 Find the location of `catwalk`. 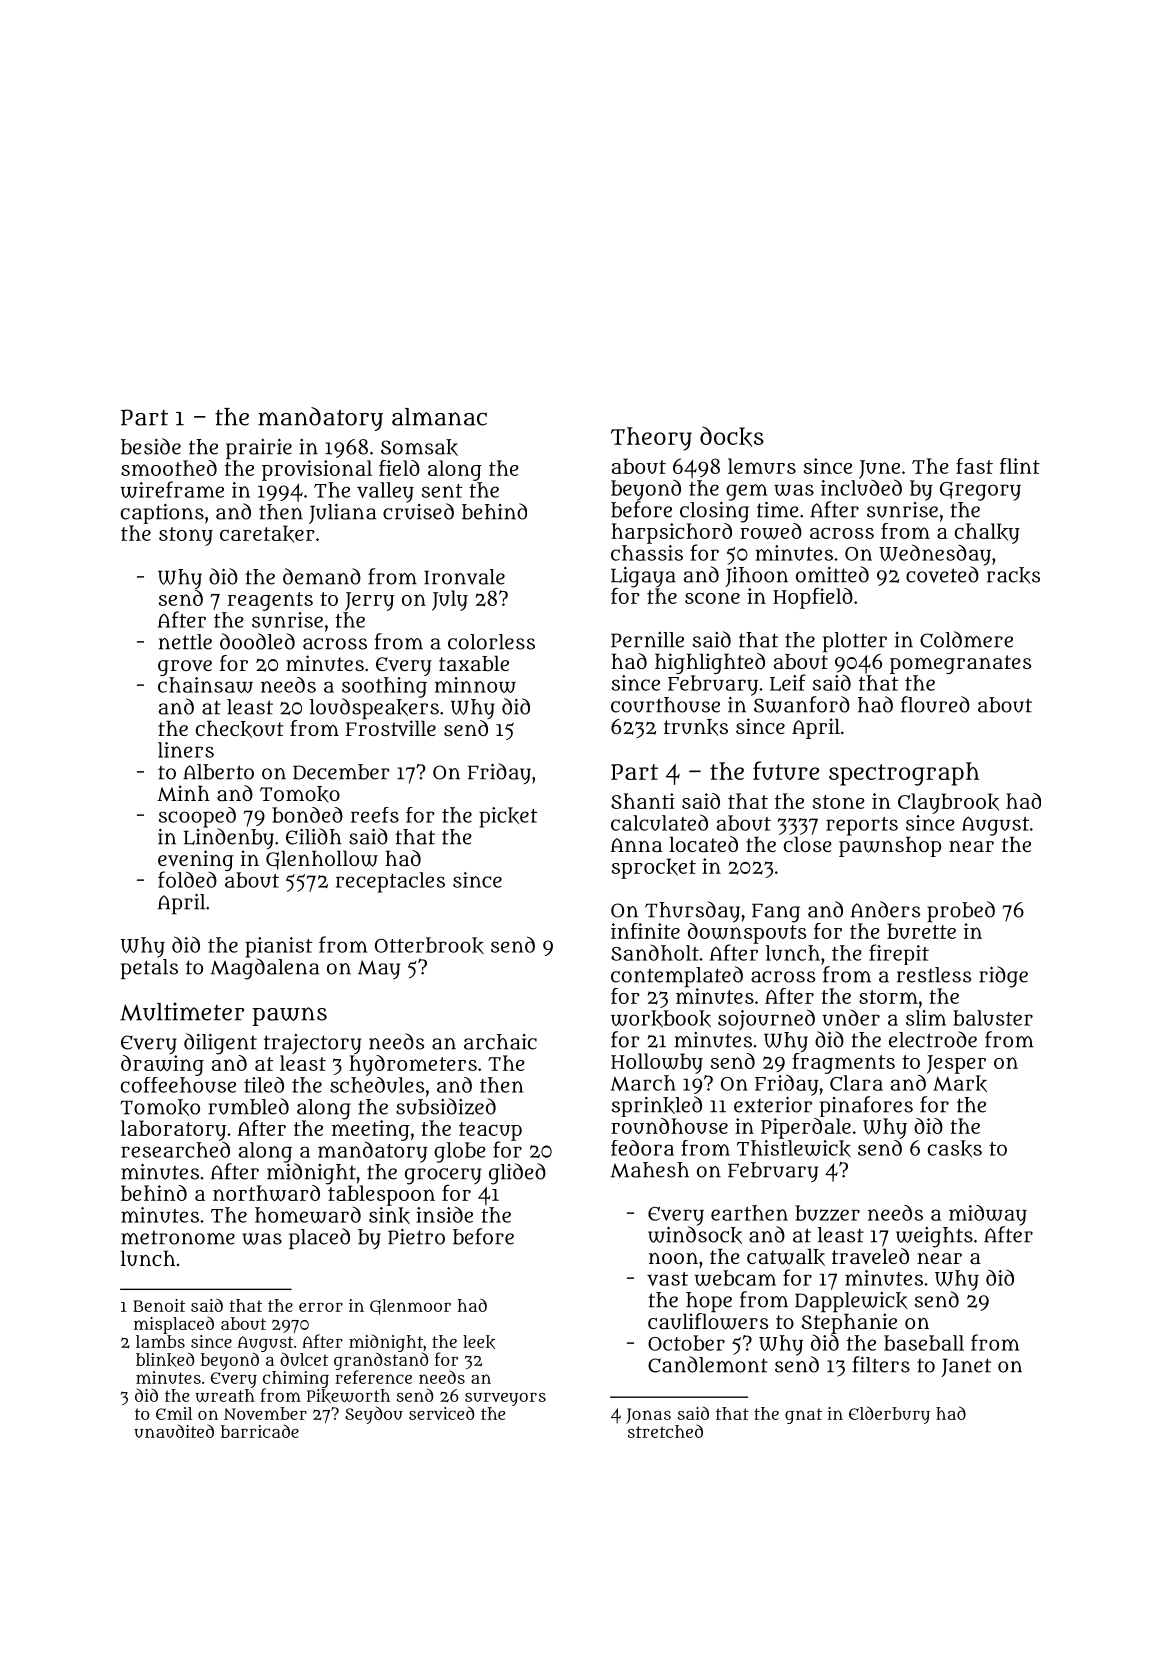

catwalk is located at coordinates (786, 1257).
